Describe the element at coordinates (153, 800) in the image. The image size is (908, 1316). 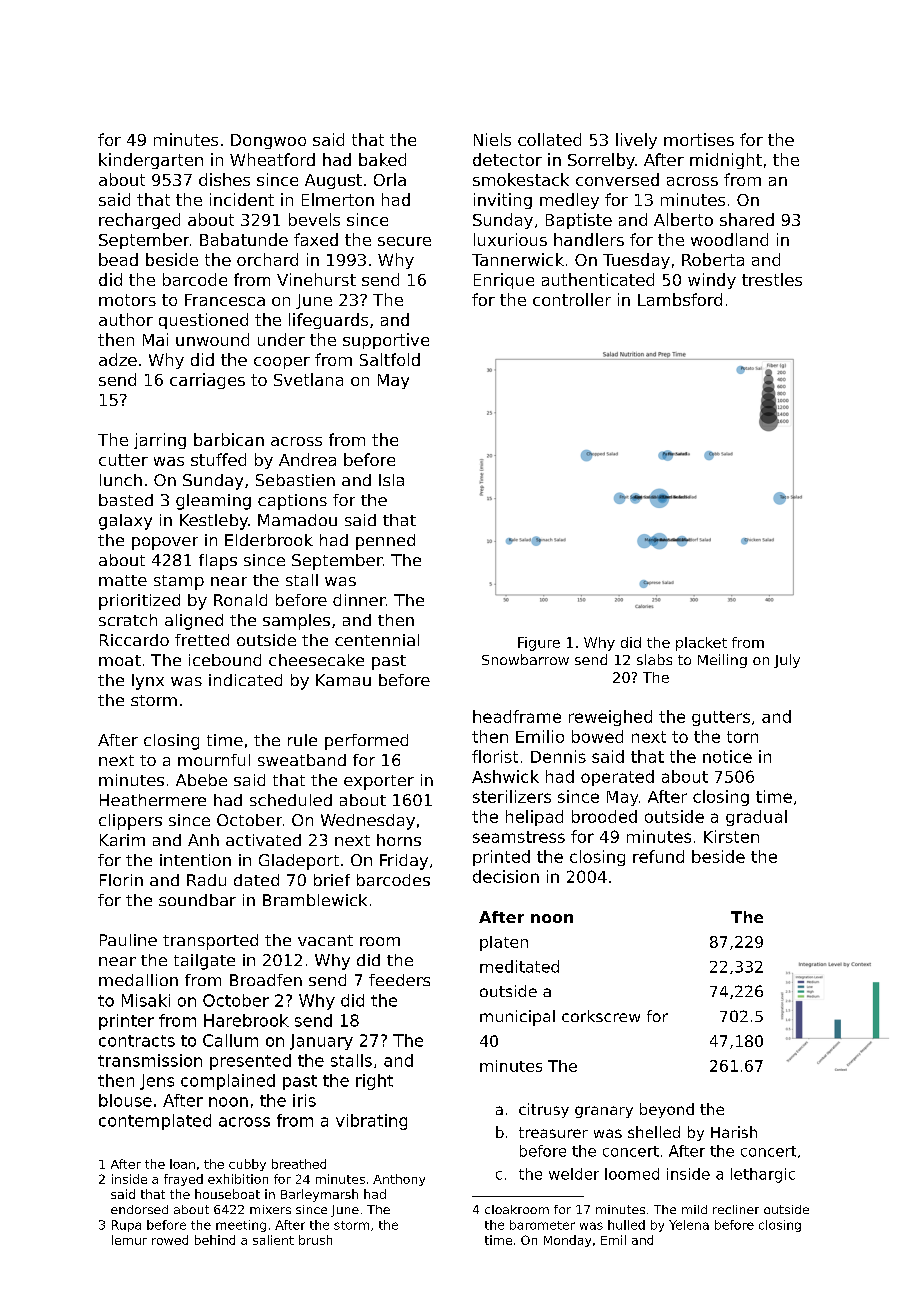
I see `Heathermere` at that location.
